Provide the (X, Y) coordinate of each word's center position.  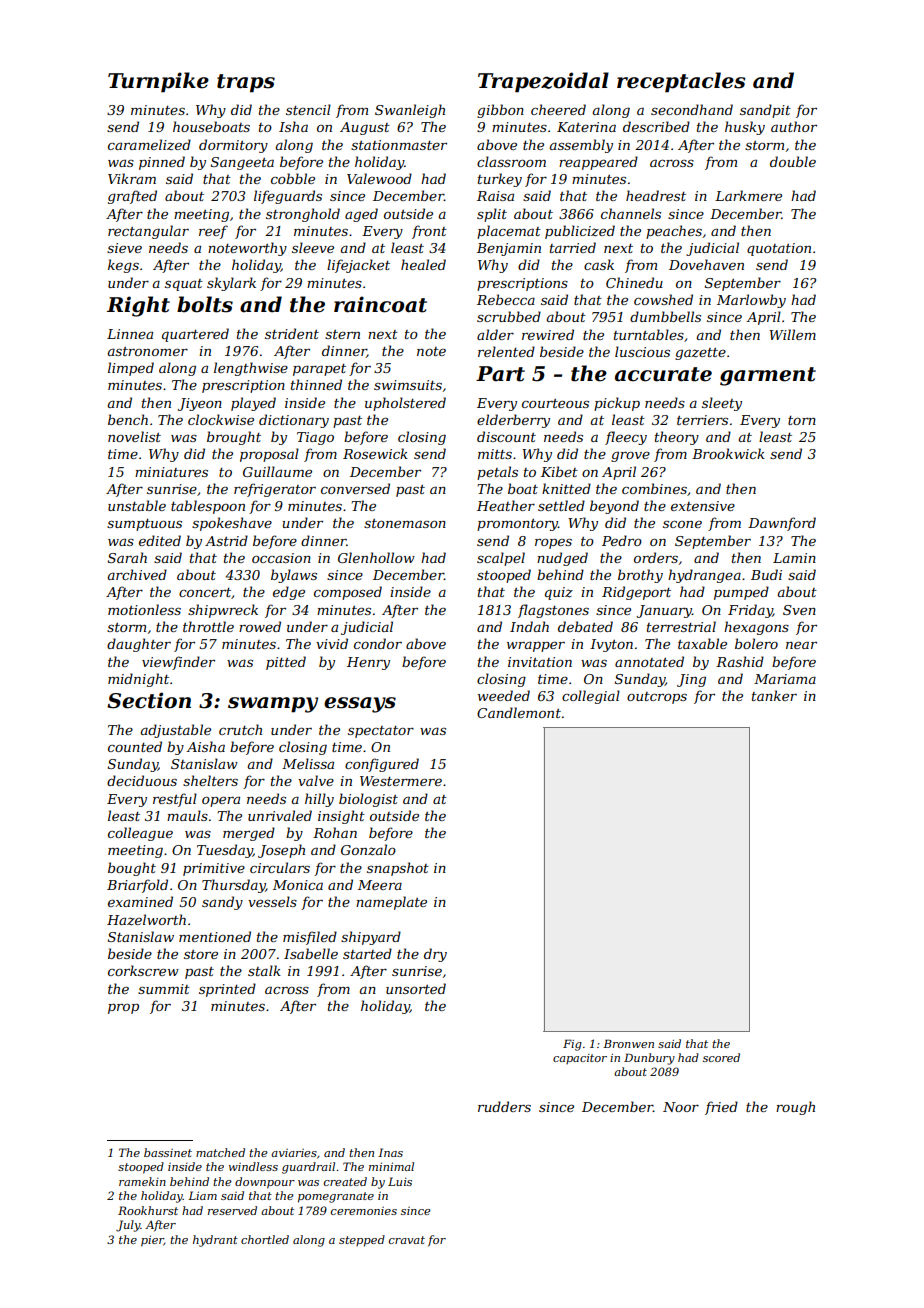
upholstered (405, 404)
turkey (500, 180)
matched (220, 1152)
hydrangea (704, 576)
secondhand (692, 109)
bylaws (294, 576)
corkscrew (143, 970)
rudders (504, 1106)
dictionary (294, 421)
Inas (390, 1152)
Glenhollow (376, 557)
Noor (681, 1107)
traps (246, 83)
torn (802, 420)
